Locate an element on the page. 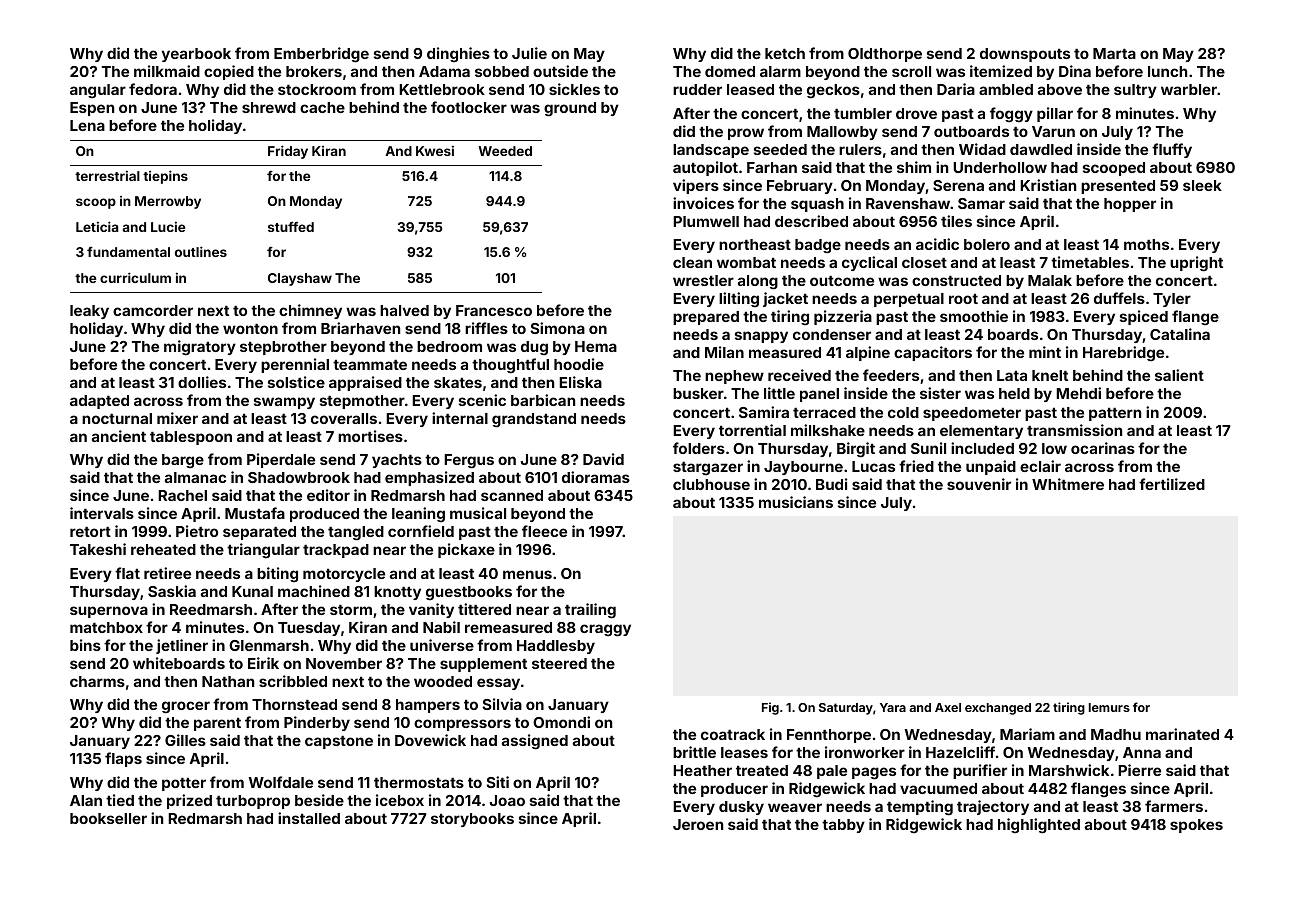 This page has height=924, width=1308. migratory is located at coordinates (200, 348).
